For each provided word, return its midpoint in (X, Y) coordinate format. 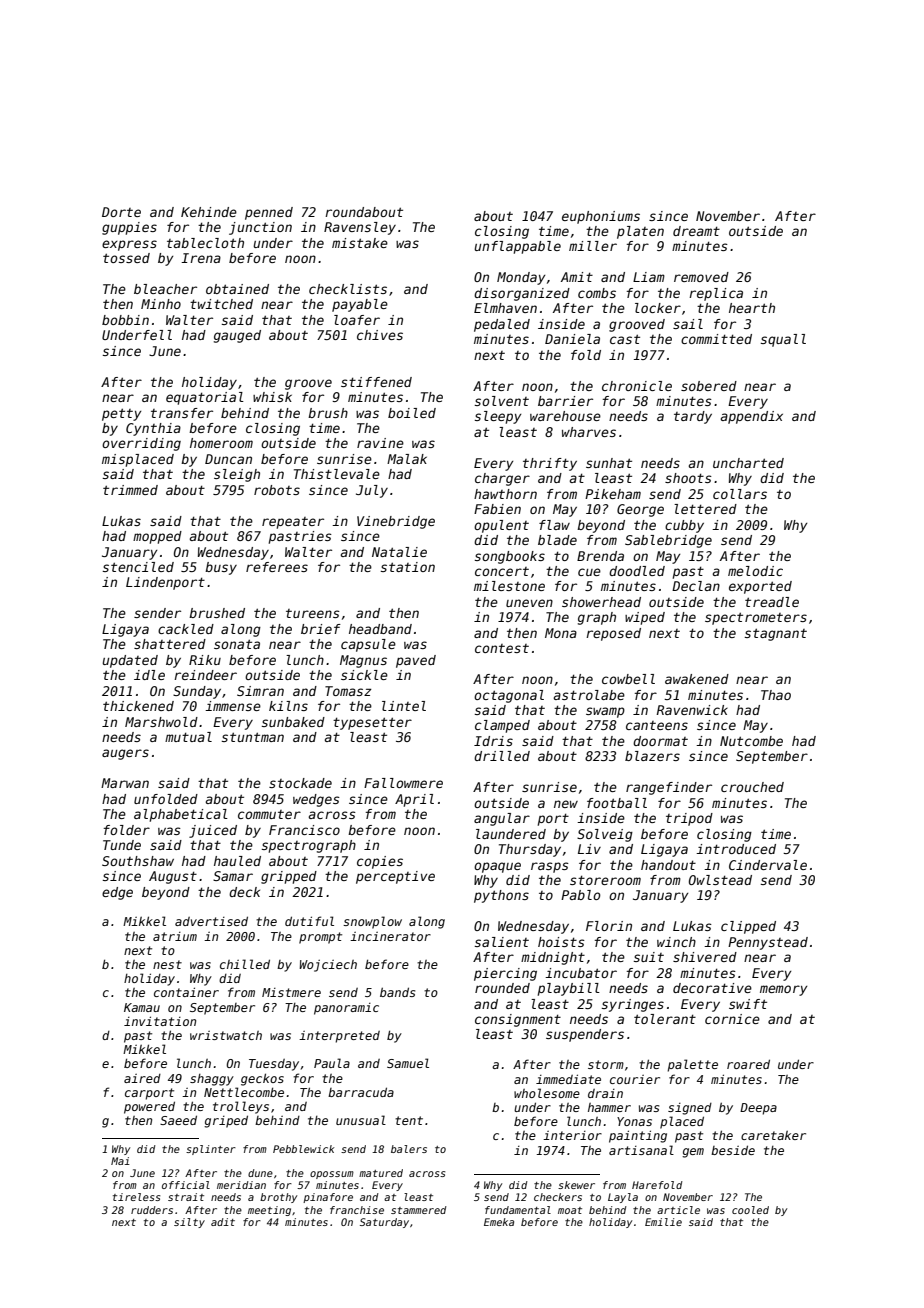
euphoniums (601, 217)
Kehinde (209, 212)
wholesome (547, 1093)
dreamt (696, 231)
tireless (136, 1197)
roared (748, 1064)
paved (416, 661)
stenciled (138, 567)
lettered (705, 509)
